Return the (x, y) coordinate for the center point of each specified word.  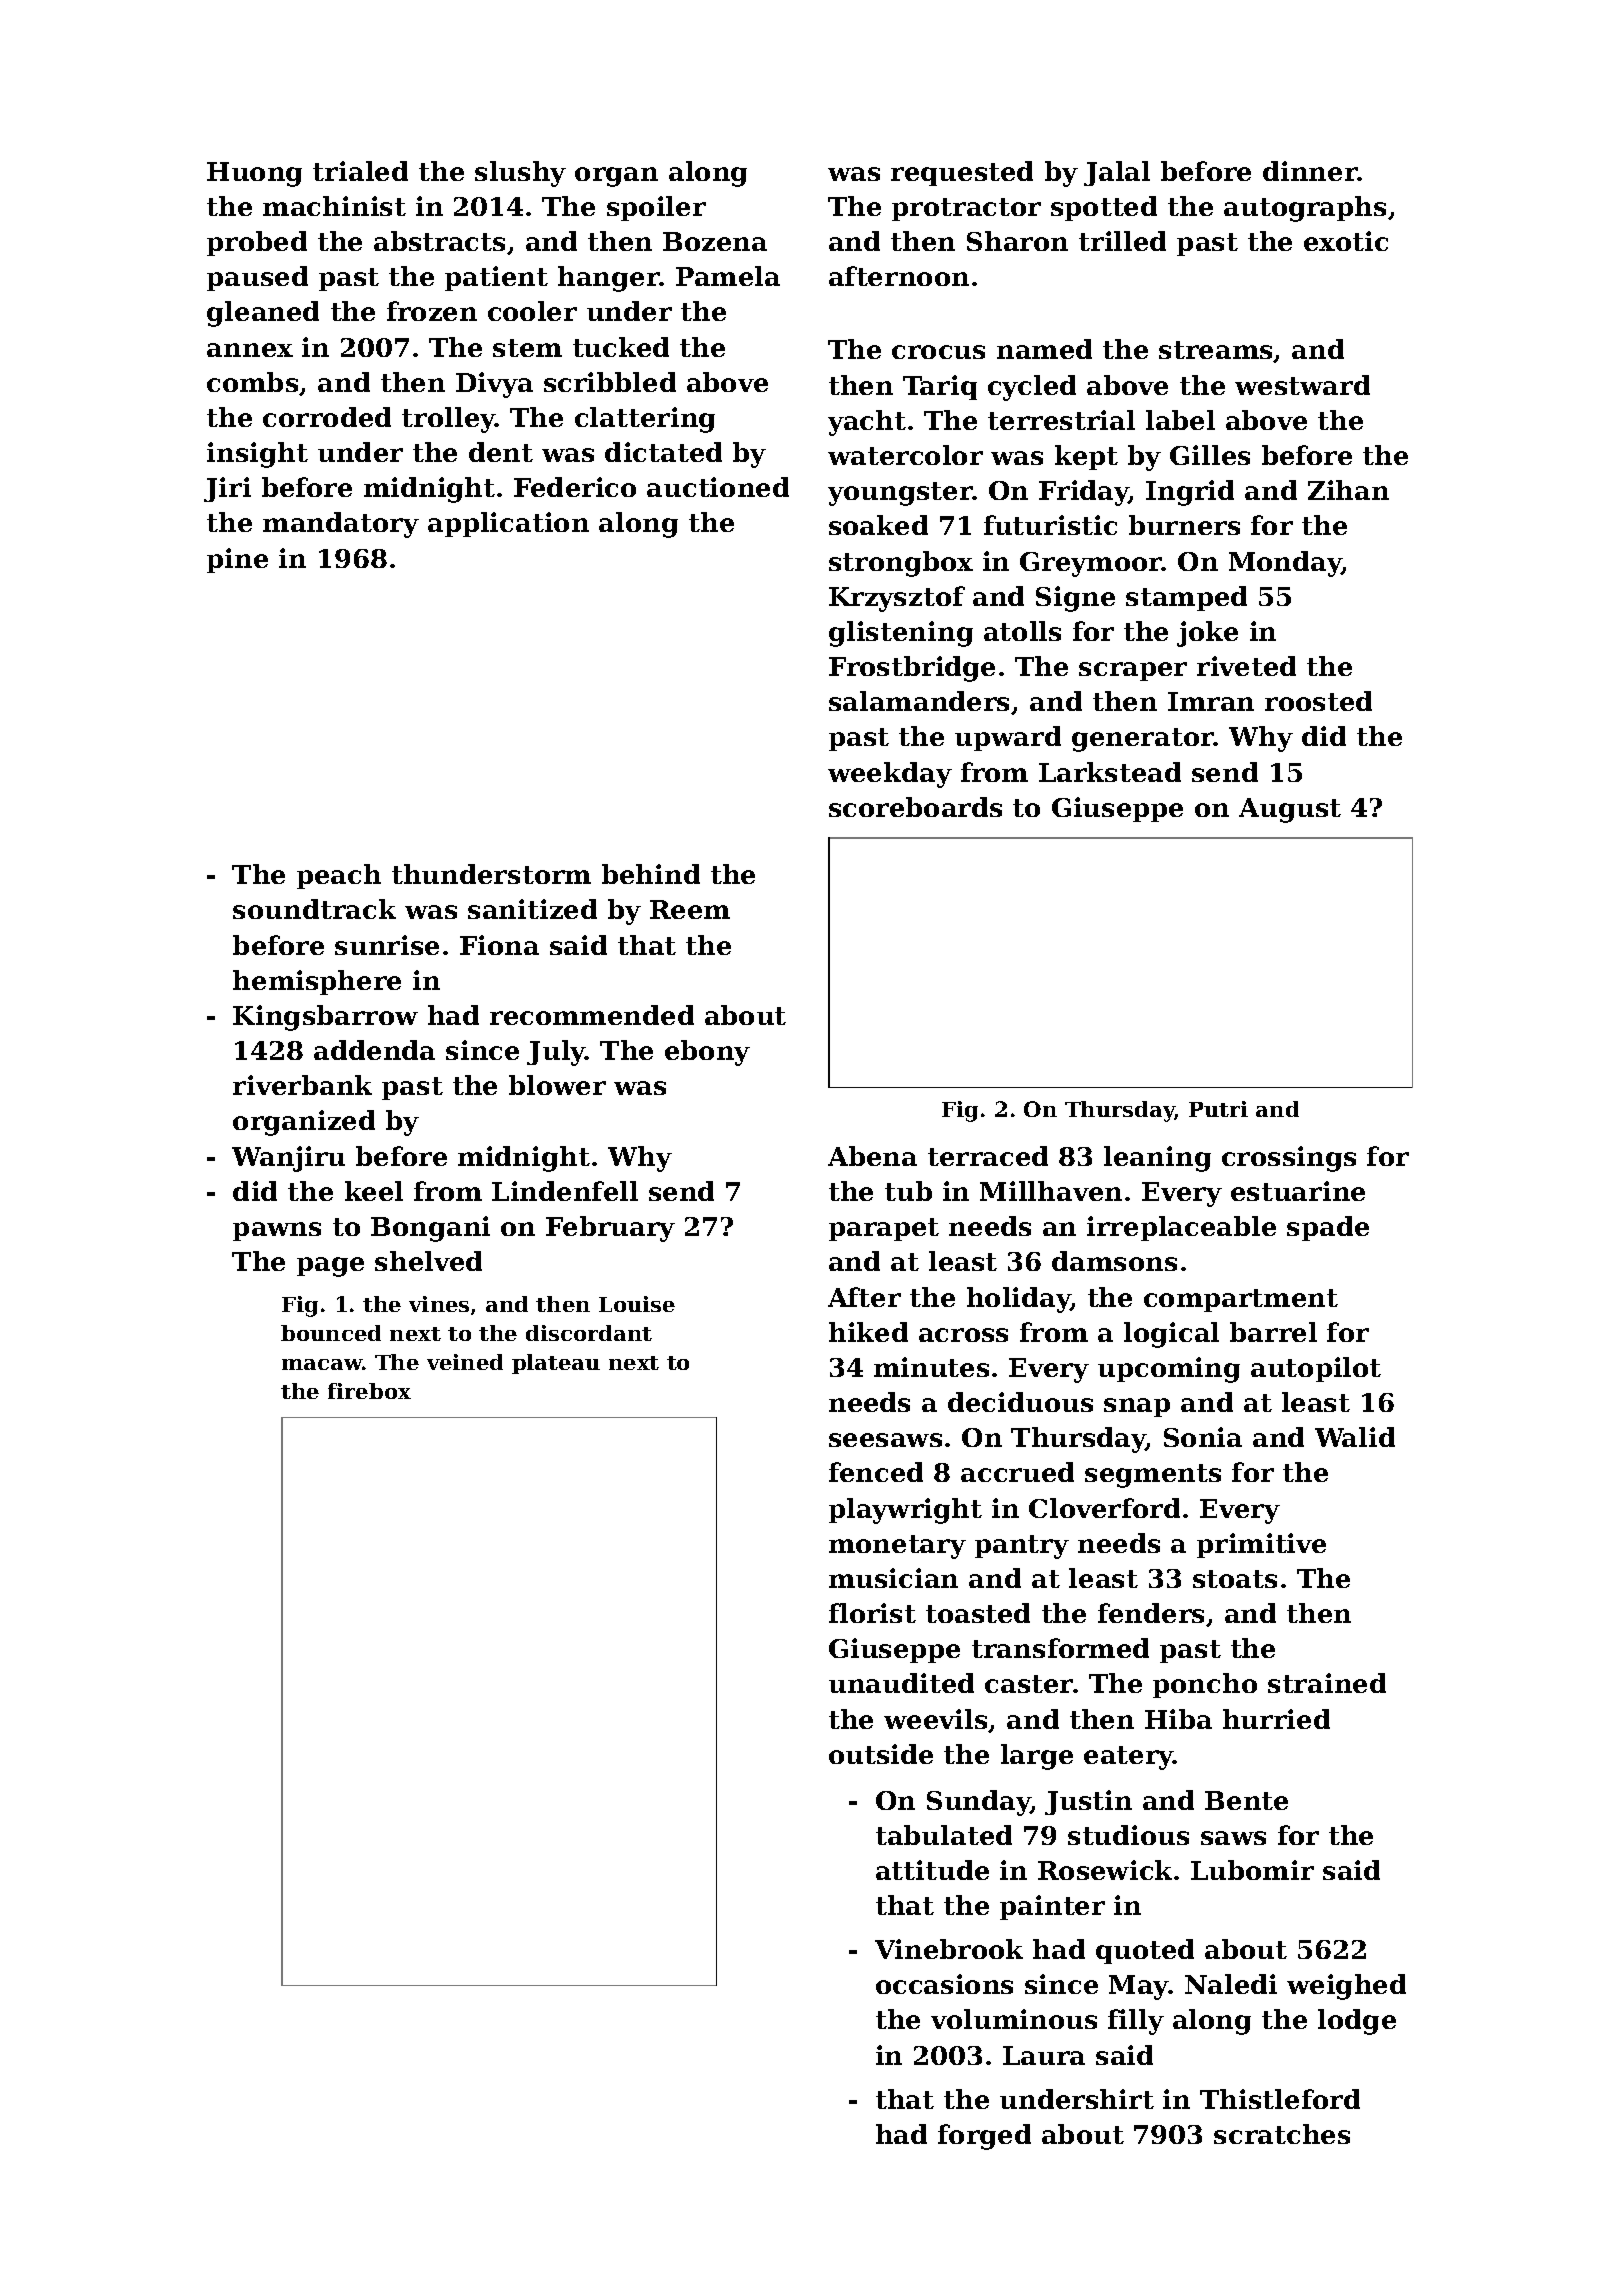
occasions (944, 1984)
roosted (1318, 701)
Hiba (1178, 1719)
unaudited (901, 1683)
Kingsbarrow (325, 1018)
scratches (1282, 2134)
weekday (890, 775)
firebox (369, 1391)
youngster (900, 494)
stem (527, 348)
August (1290, 810)
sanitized (532, 909)
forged (984, 2137)
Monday (1285, 564)
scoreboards (915, 807)
